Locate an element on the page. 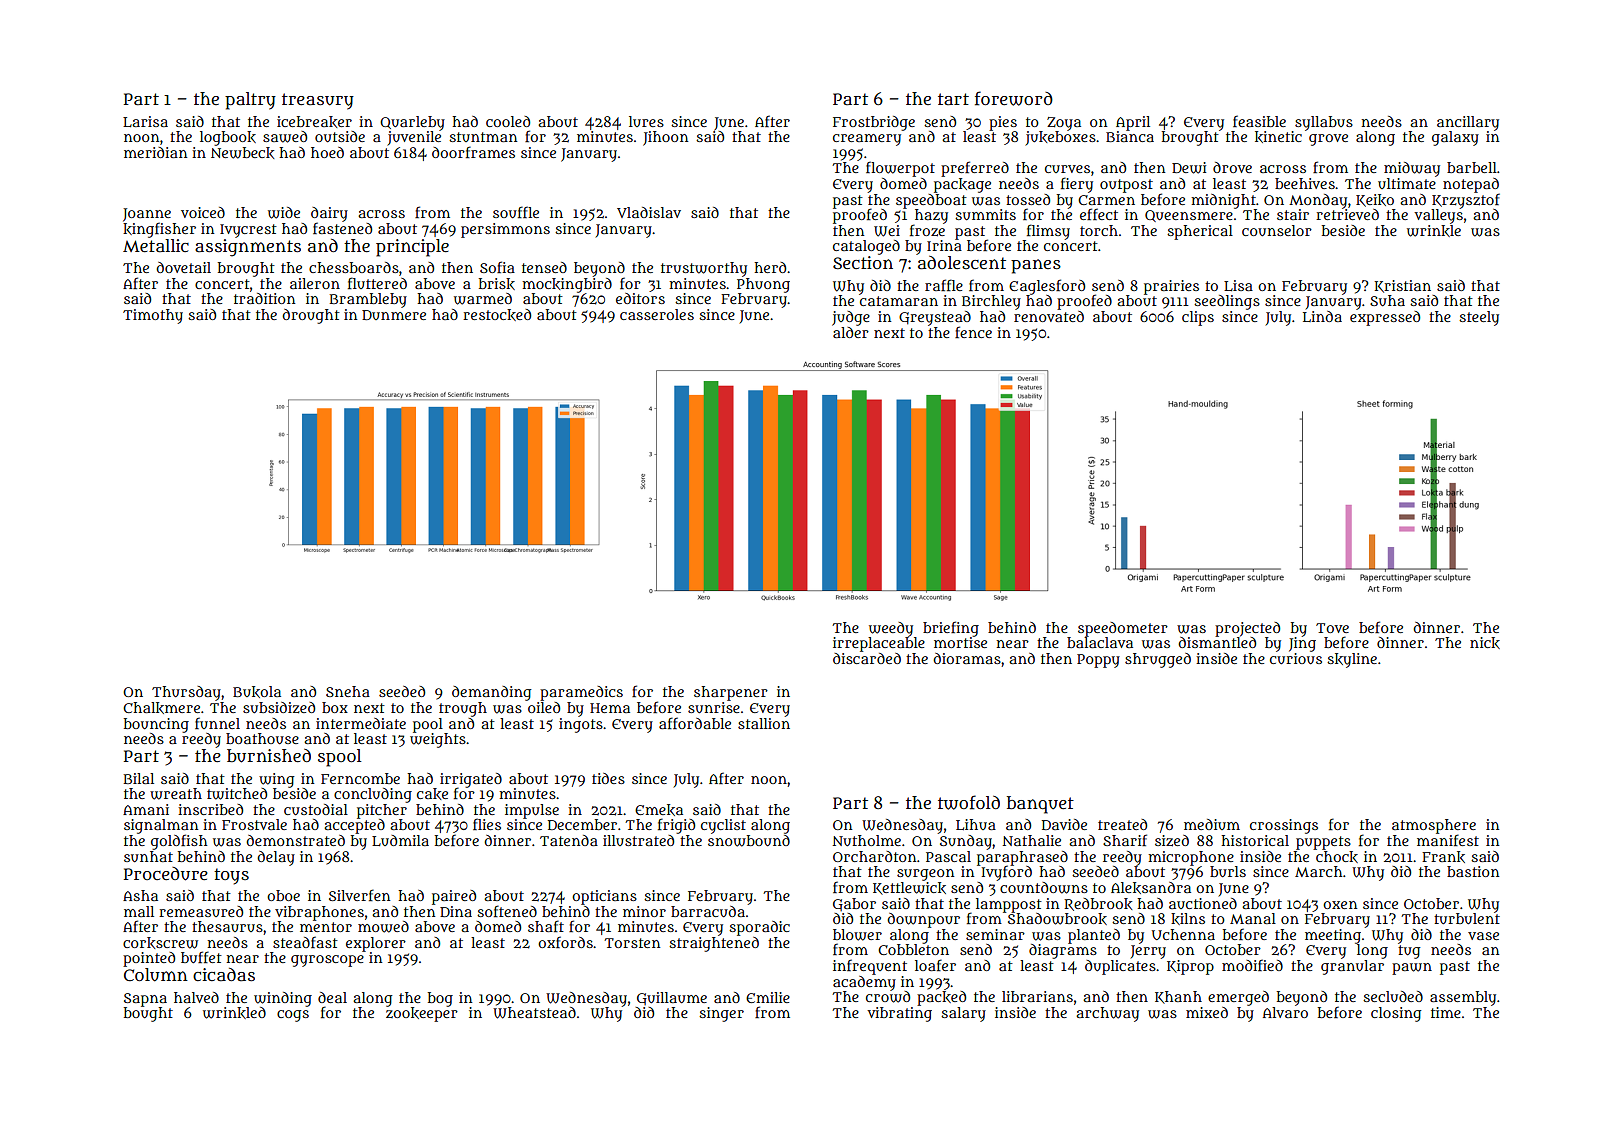 This page has width=1623, height=1148. Sneha is located at coordinates (348, 691).
